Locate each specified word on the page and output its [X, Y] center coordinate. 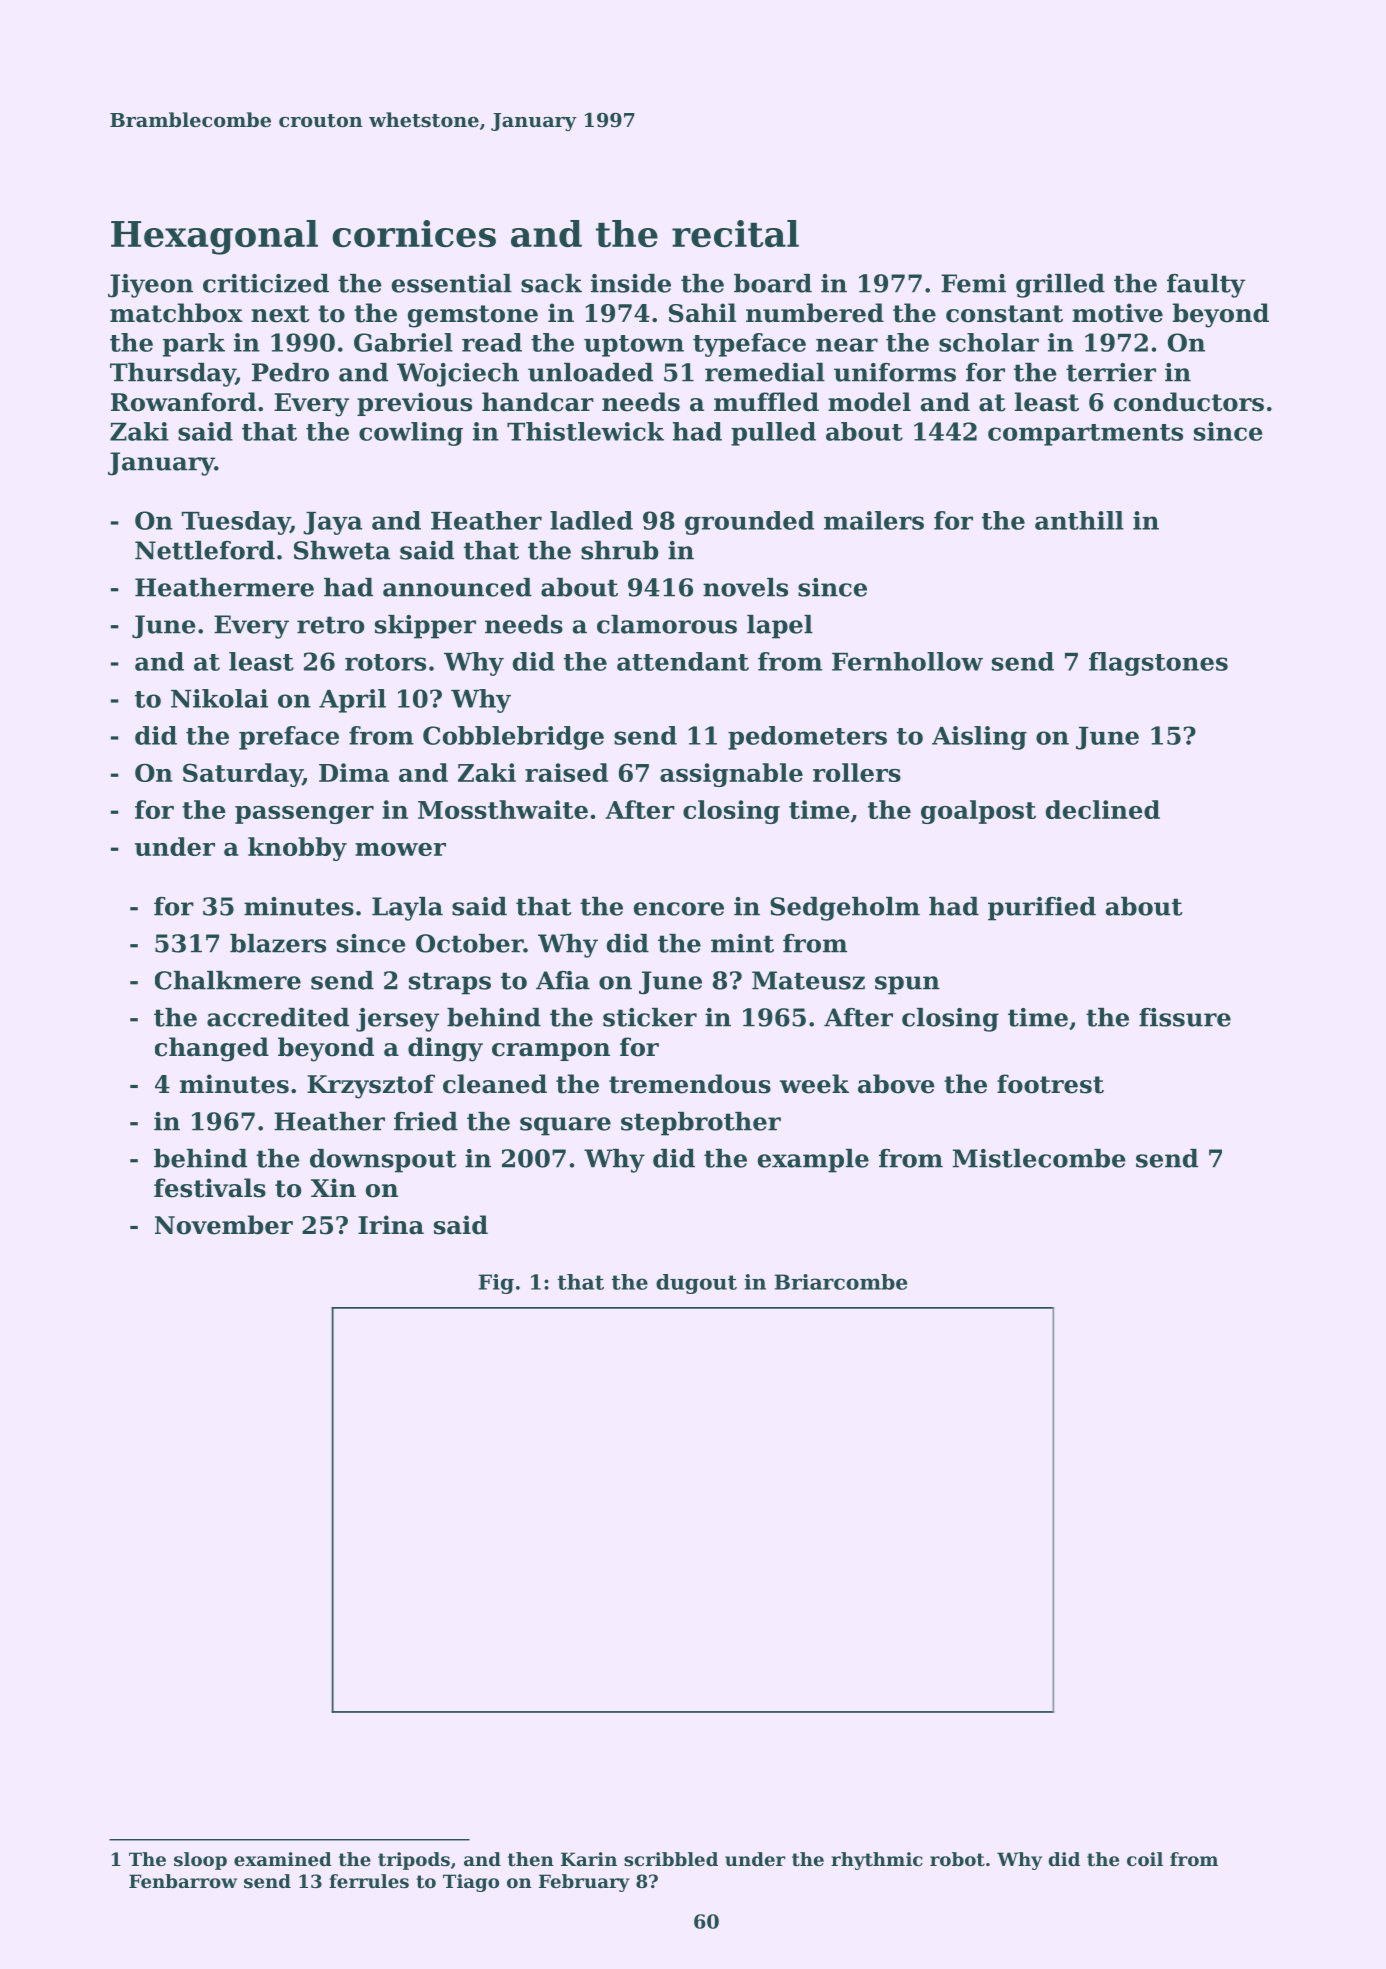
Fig [496, 1284]
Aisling [979, 738]
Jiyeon [150, 286]
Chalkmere [228, 980]
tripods [414, 1861]
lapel [780, 627]
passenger [304, 815]
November [224, 1225]
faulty [1206, 286]
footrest [1050, 1084]
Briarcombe [841, 1282]
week [814, 1084]
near [847, 345]
